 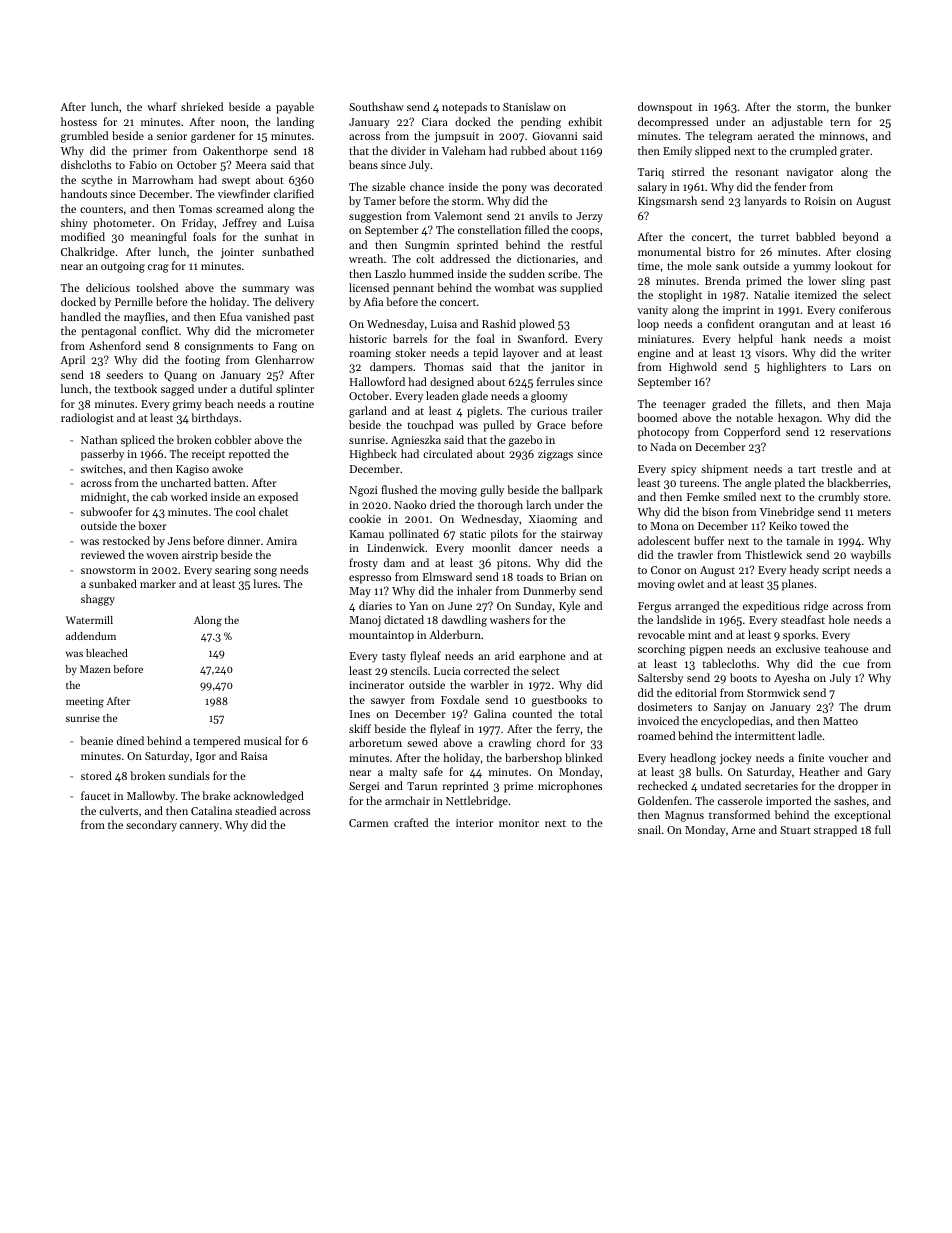 I want to click on bison, so click(x=715, y=511).
